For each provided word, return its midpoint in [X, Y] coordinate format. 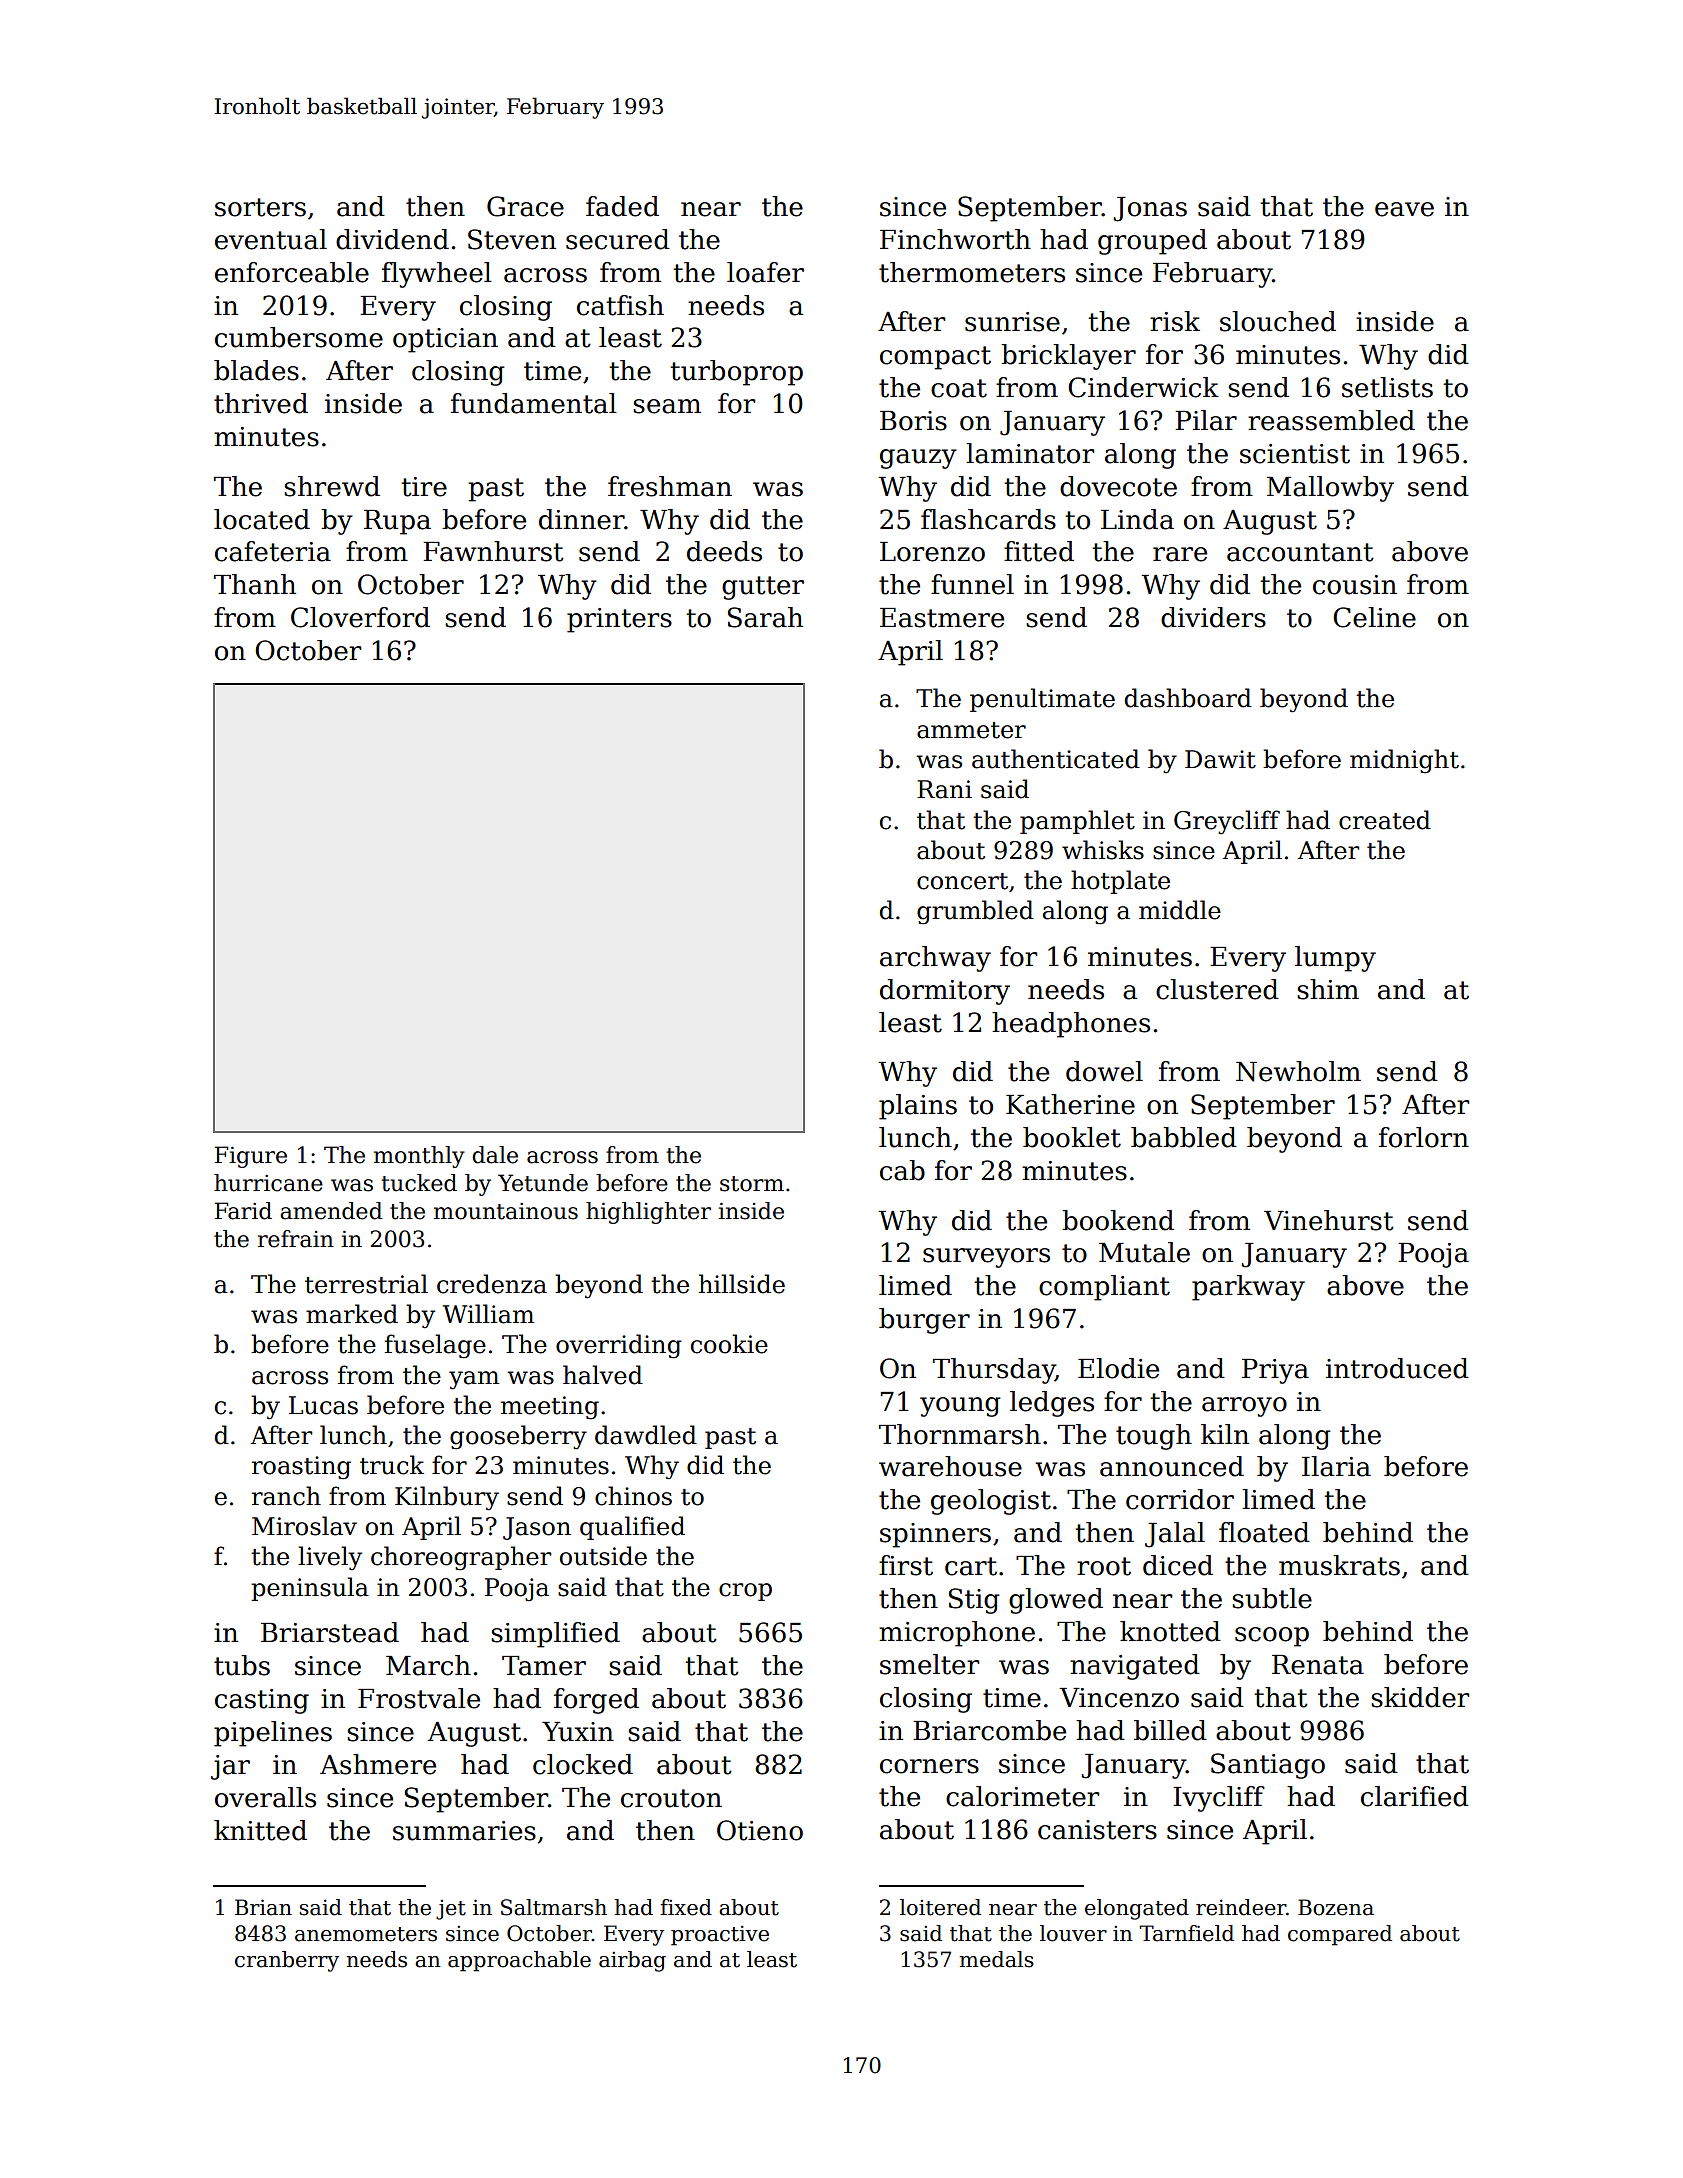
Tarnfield [1187, 1933]
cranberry [287, 1961]
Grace [525, 206]
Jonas [1150, 209]
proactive [720, 1936]
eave [1404, 209]
